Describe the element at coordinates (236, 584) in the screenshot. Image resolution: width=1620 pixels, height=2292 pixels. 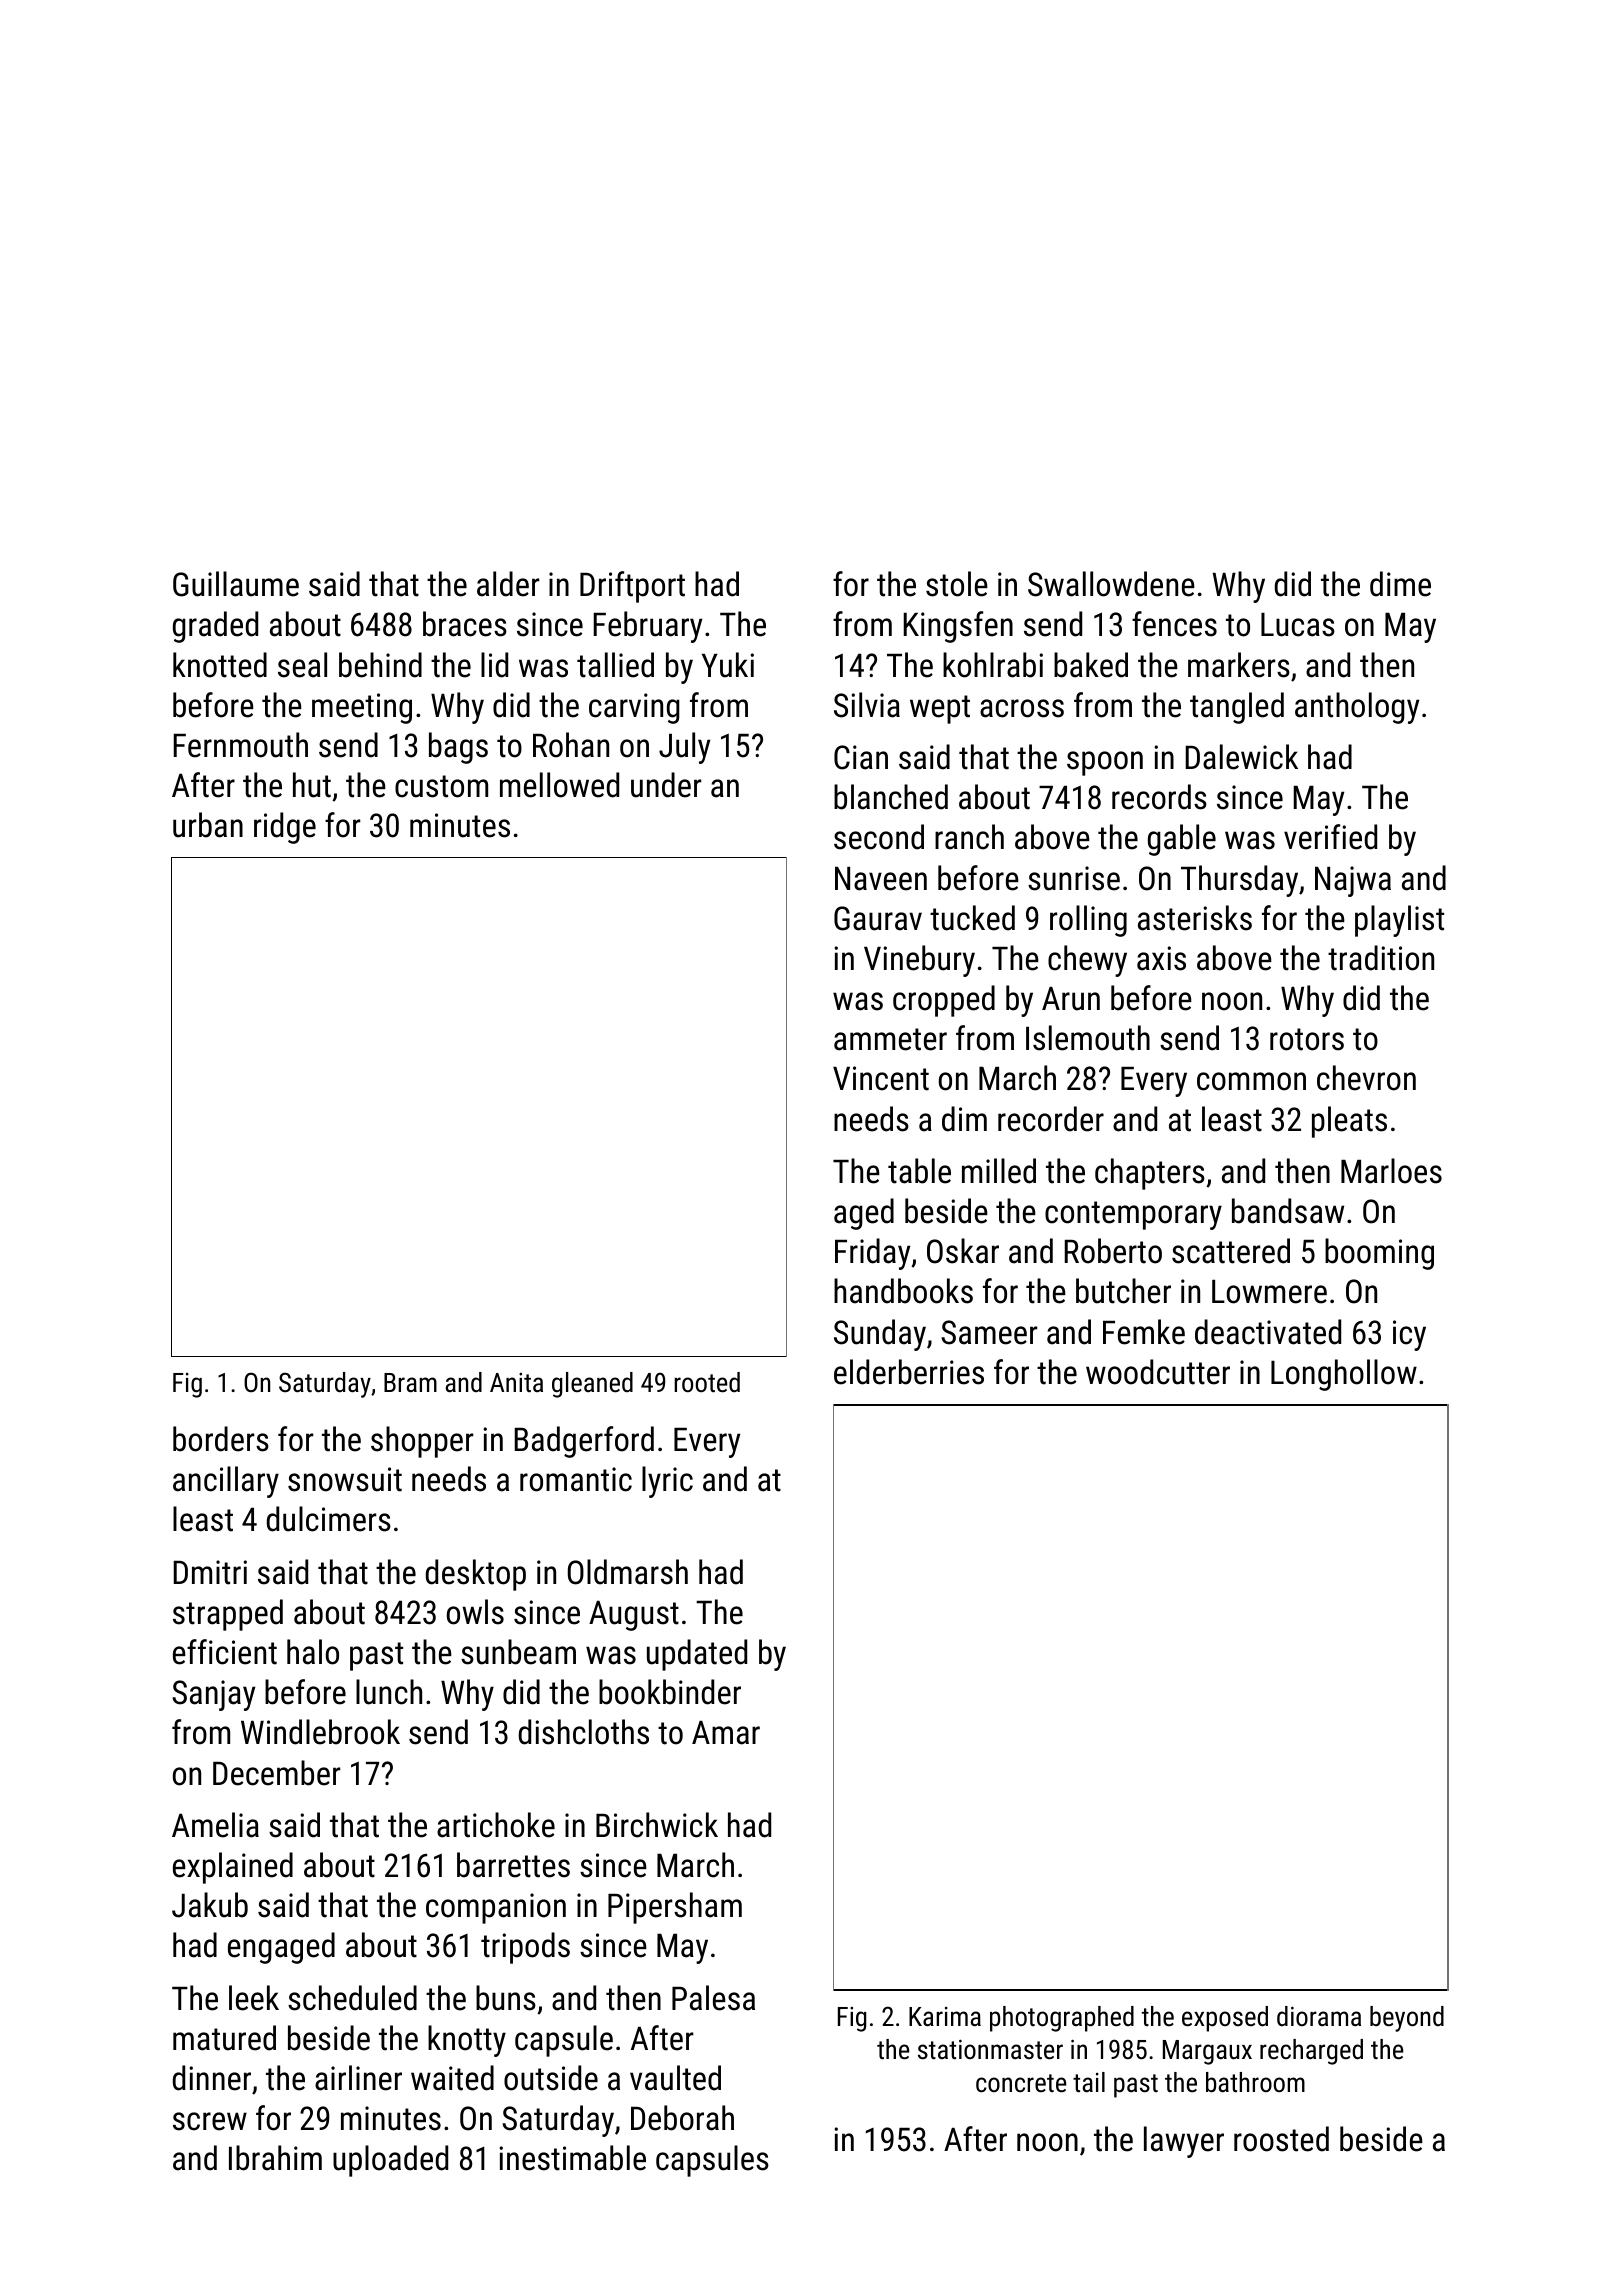
I see `Guillaume` at that location.
